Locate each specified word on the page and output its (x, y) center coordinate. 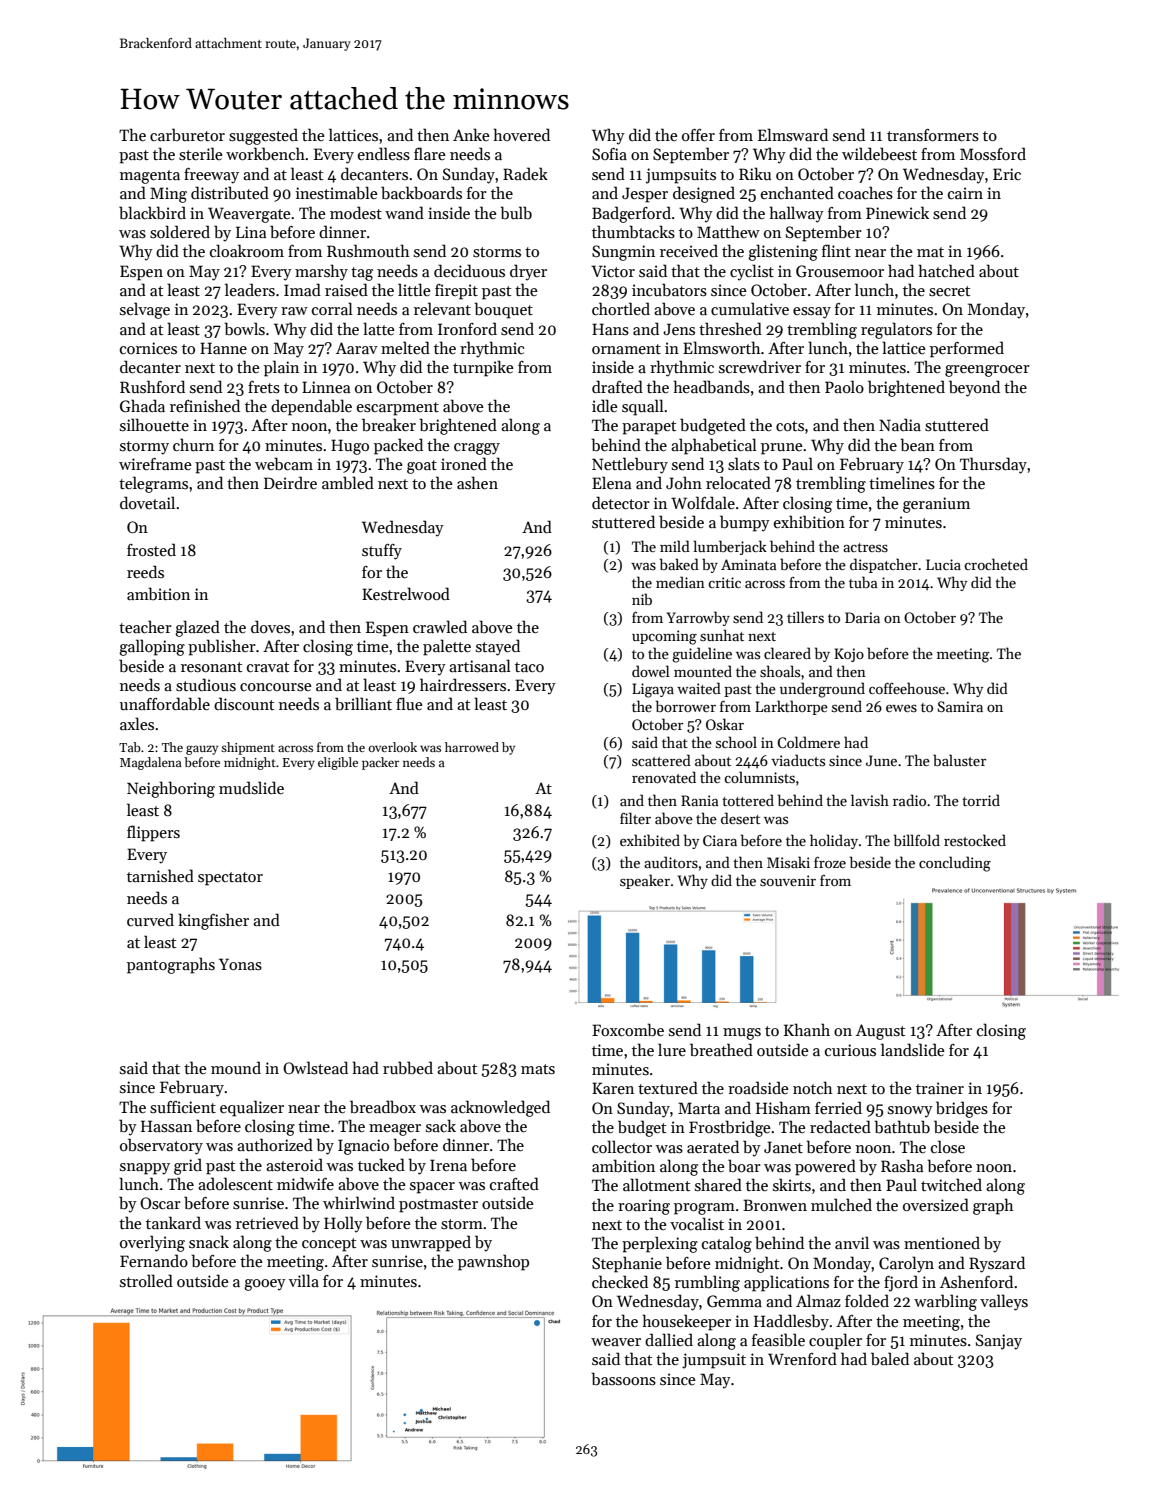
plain (281, 368)
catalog (727, 1244)
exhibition (809, 522)
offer (698, 135)
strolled (146, 1280)
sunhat (722, 635)
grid (188, 1166)
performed (967, 349)
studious (206, 685)
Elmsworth (721, 347)
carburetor (187, 135)
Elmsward (793, 135)
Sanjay (999, 1342)
